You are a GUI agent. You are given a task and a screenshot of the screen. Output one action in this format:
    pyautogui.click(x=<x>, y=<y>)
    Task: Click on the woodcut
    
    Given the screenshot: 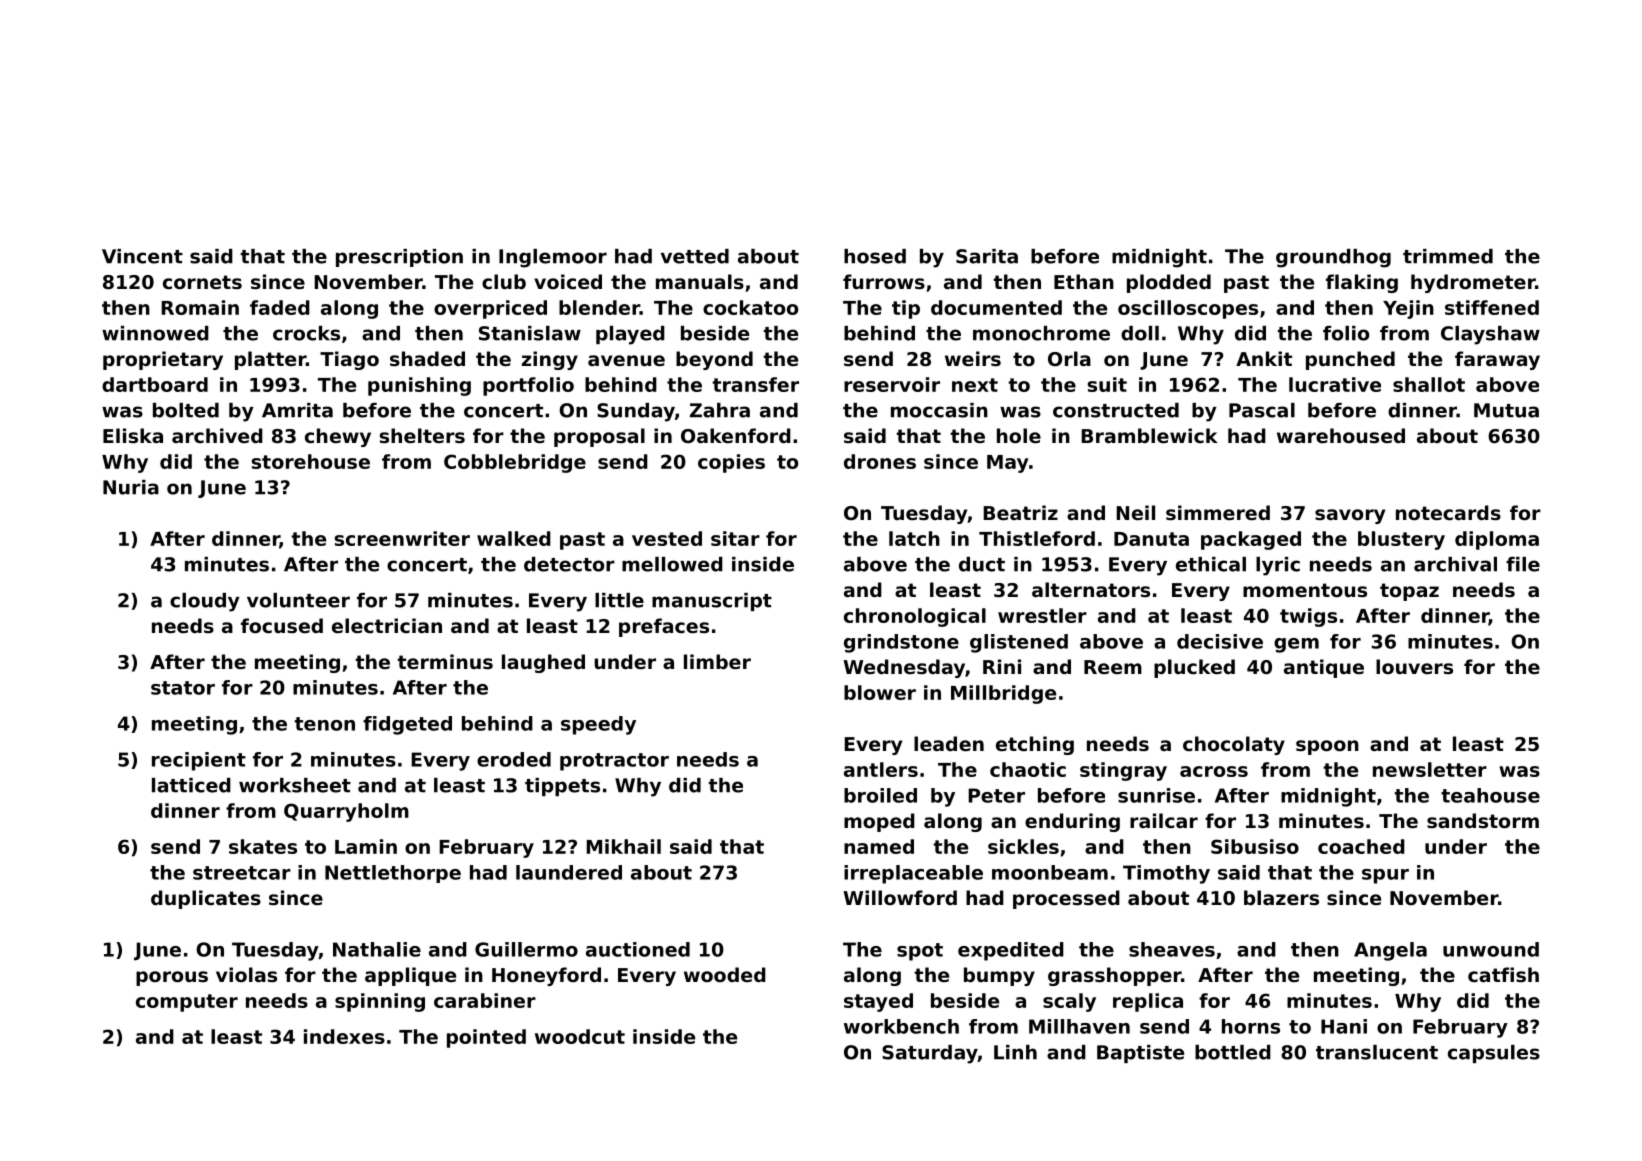 What is the action you would take?
    pyautogui.click(x=580, y=1036)
